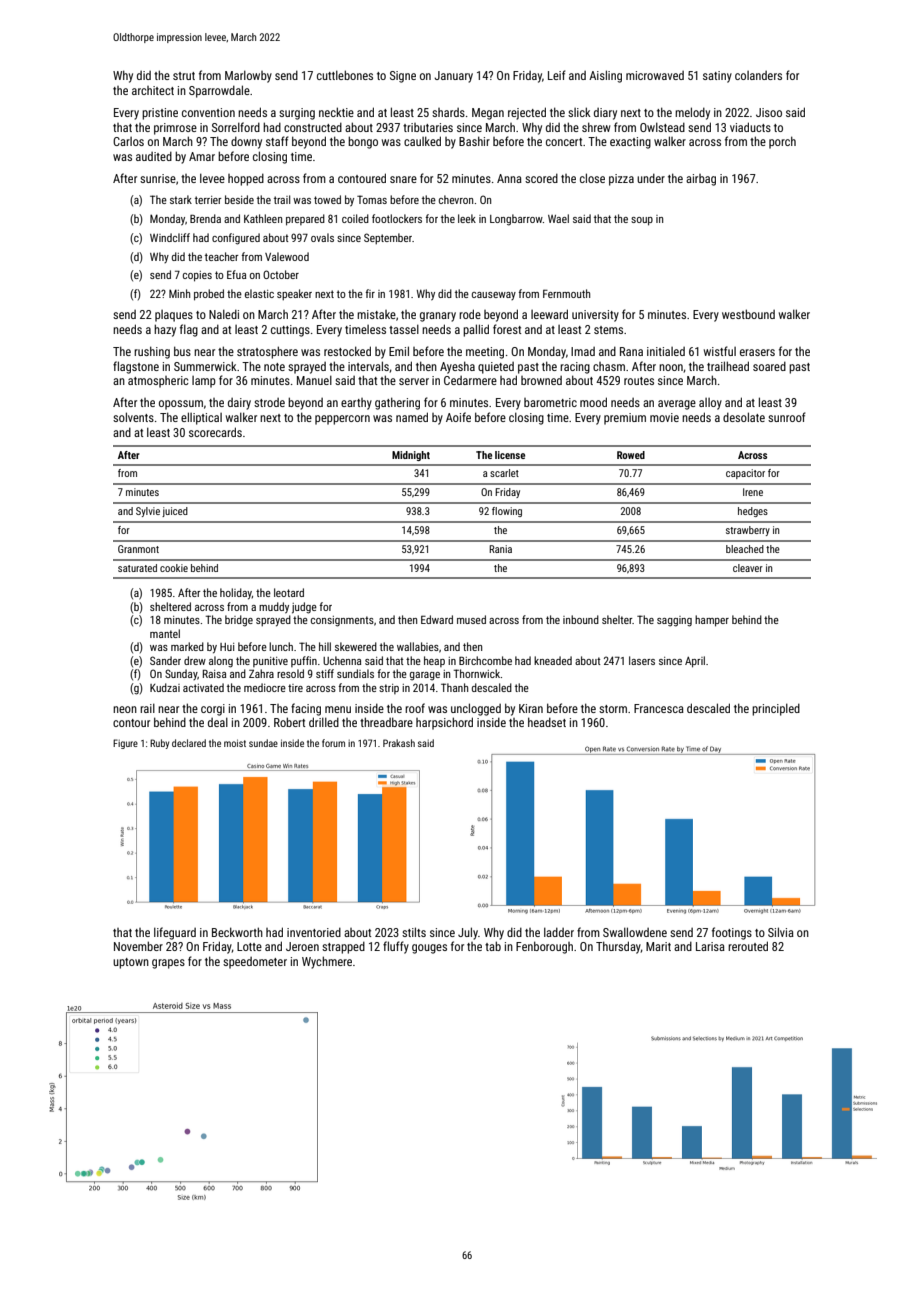 Image resolution: width=924 pixels, height=1308 pixels. Describe the element at coordinates (239, 621) in the page. I see `bridge` at that location.
